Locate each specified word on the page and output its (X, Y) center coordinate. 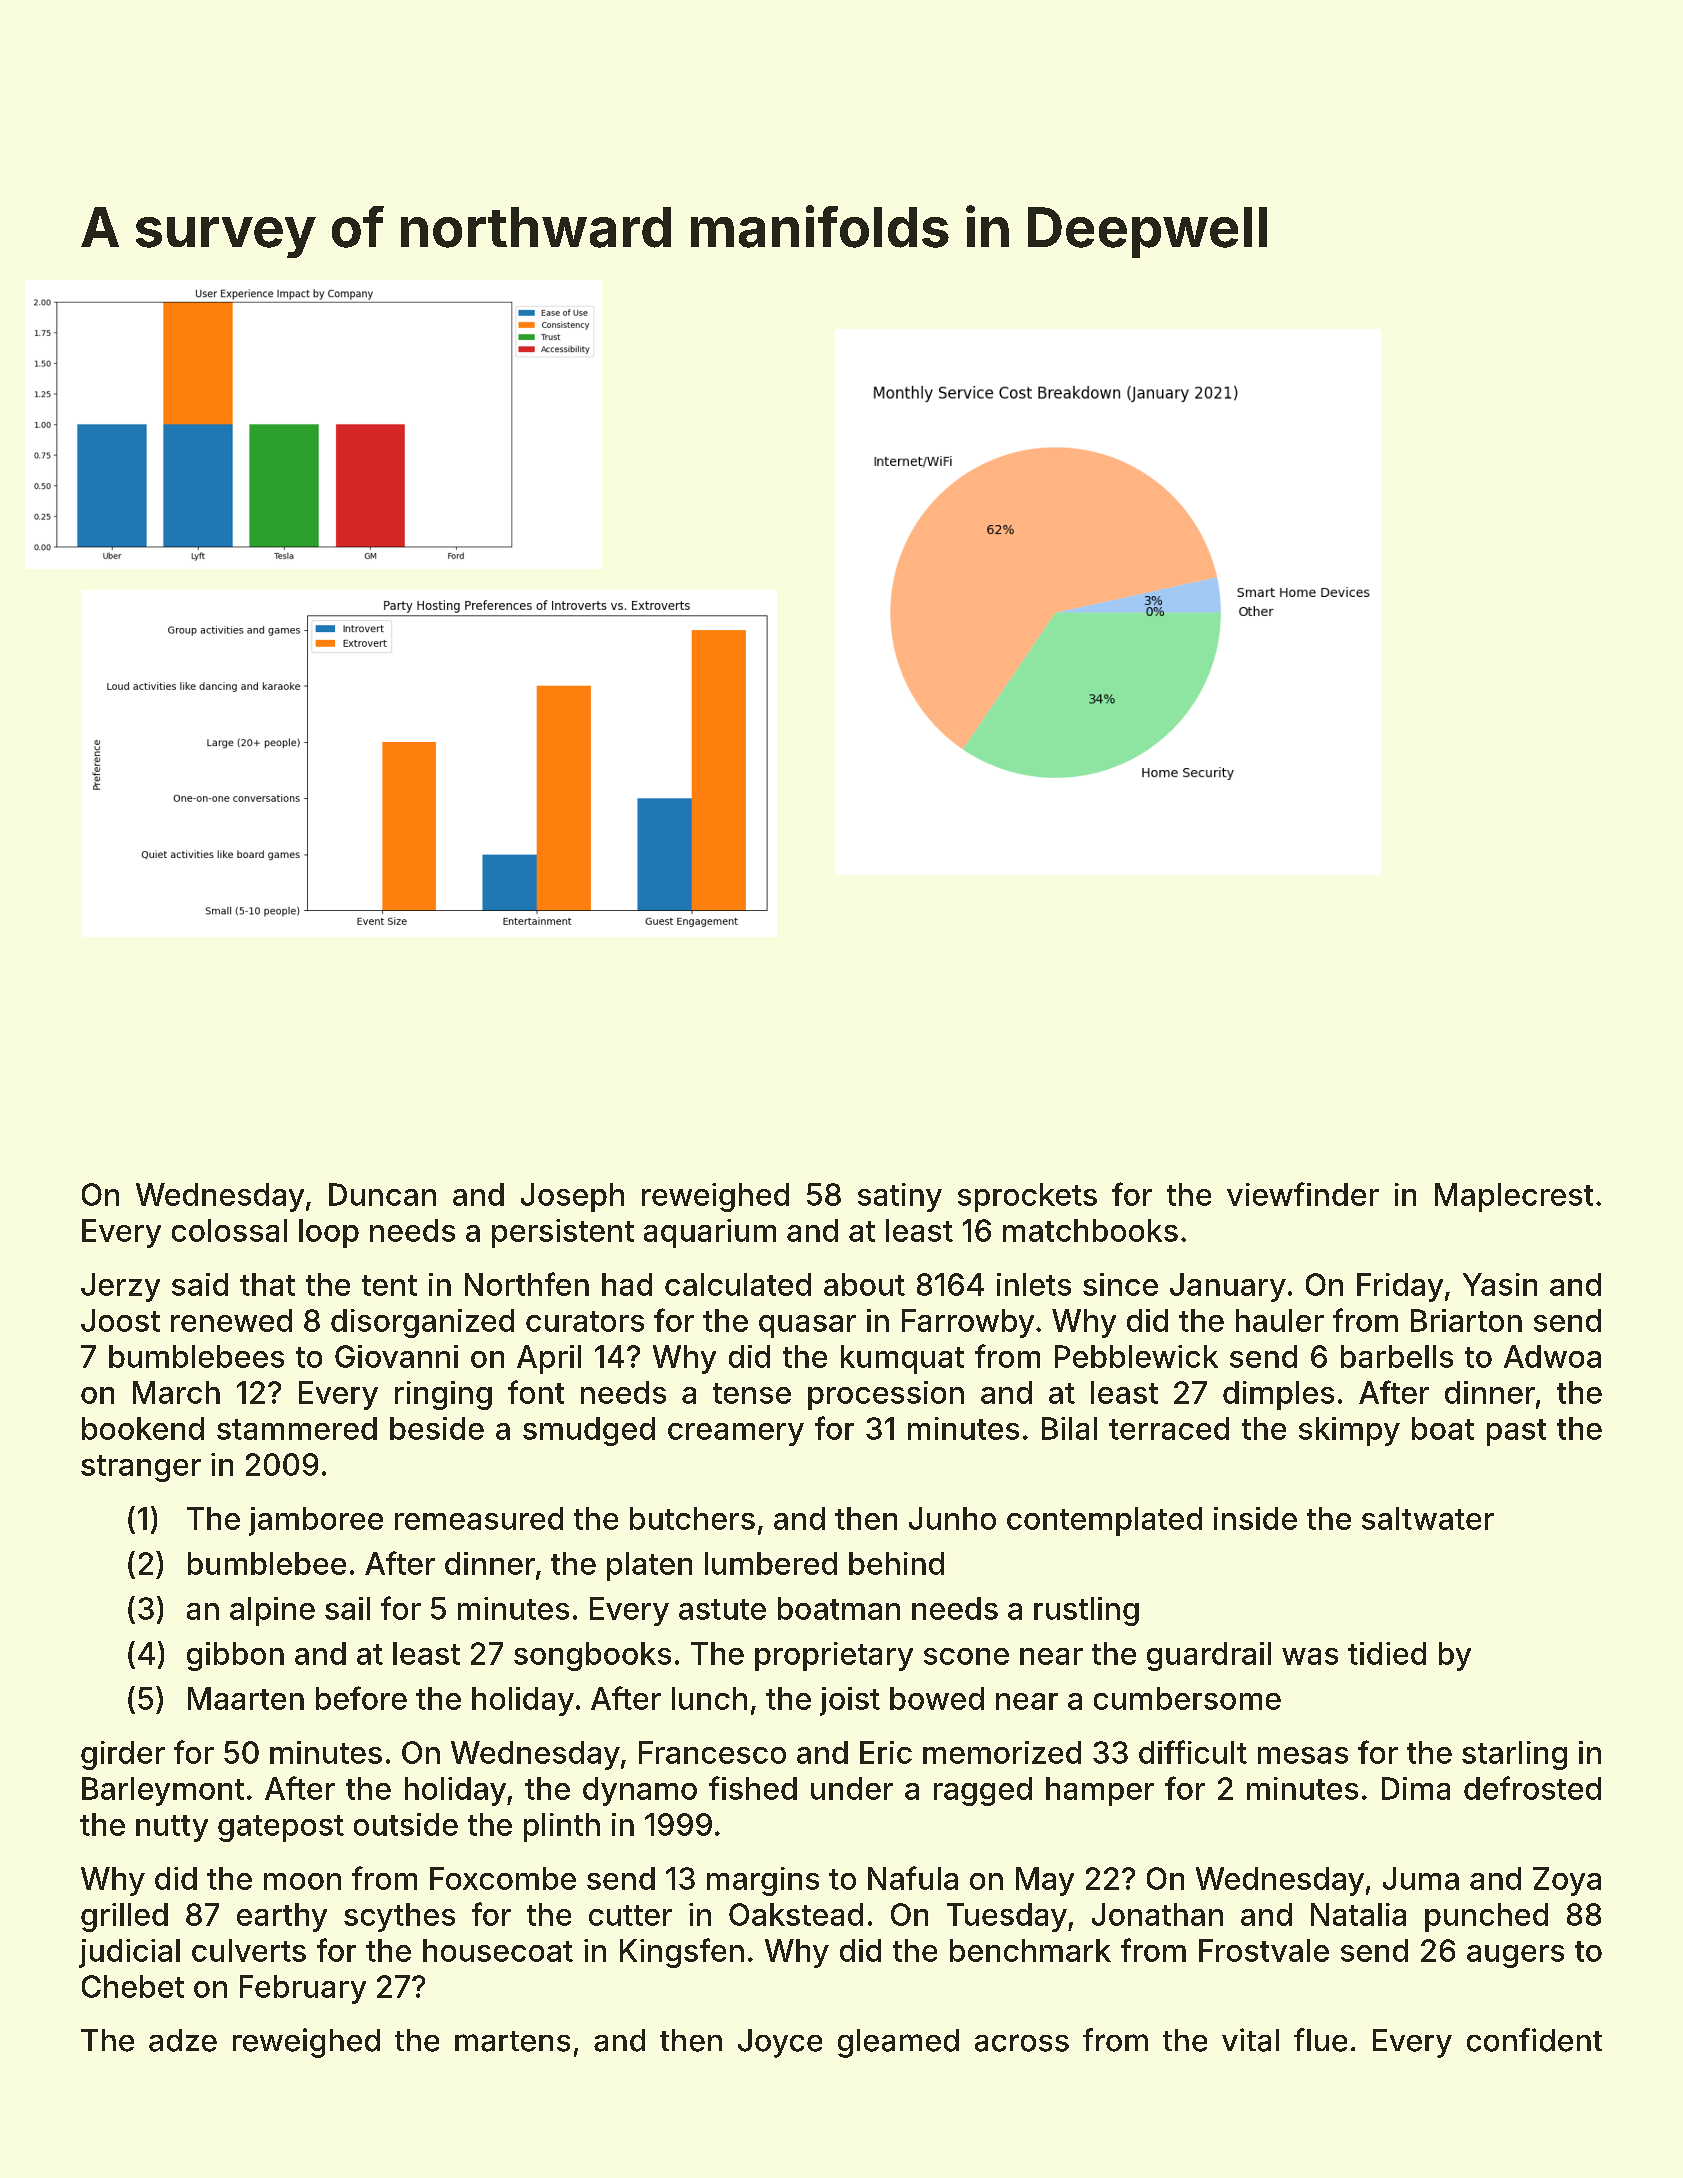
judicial (129, 1953)
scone (966, 1656)
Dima (1416, 1788)
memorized (1002, 1752)
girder (123, 1755)
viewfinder (1303, 1194)
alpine (272, 1611)
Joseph (572, 1197)
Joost (120, 1320)
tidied (1387, 1653)
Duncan (382, 1194)
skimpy (1349, 1431)
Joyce (780, 2043)
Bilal (1069, 1428)
